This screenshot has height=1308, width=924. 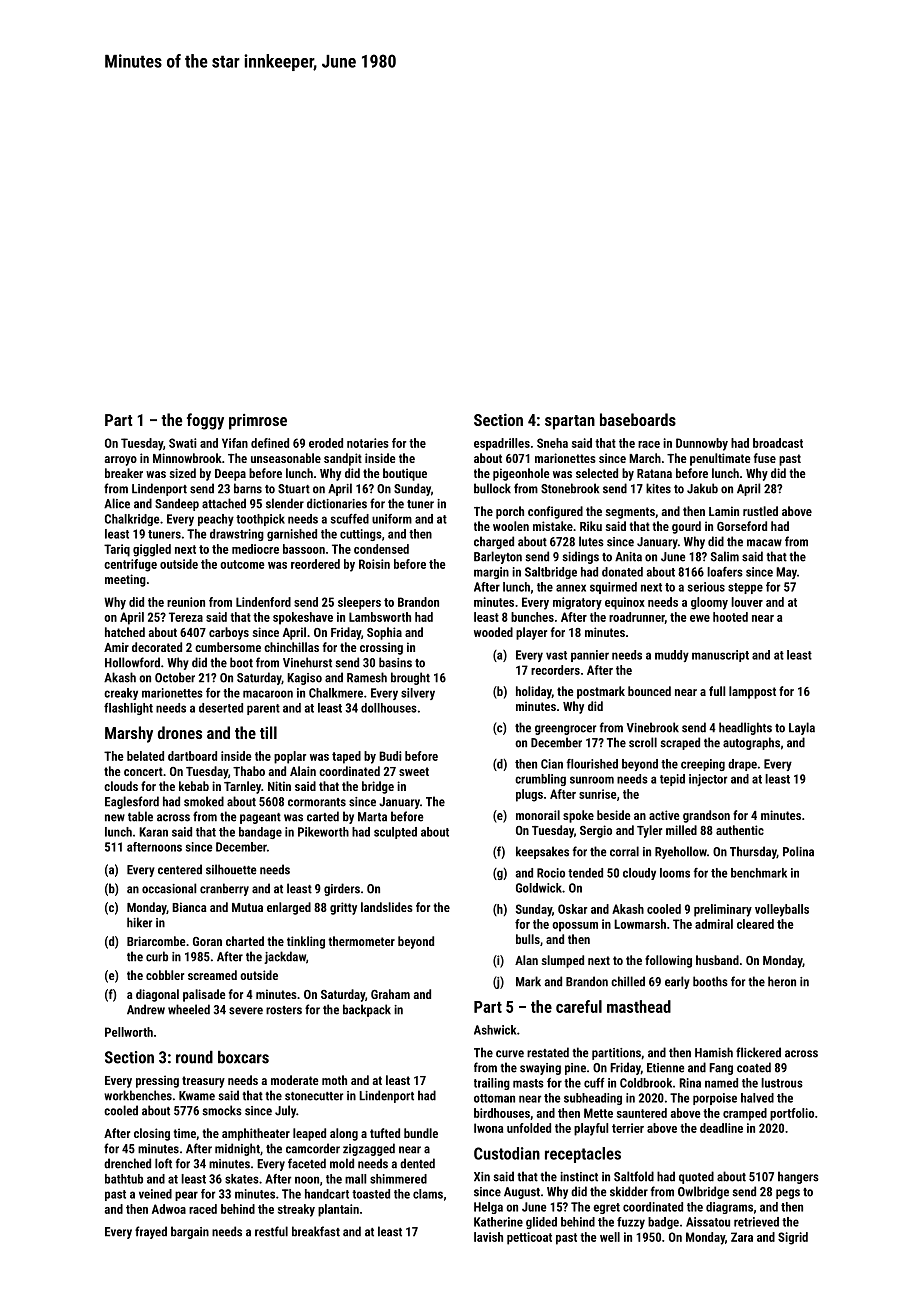 I want to click on frayed, so click(x=151, y=1232).
